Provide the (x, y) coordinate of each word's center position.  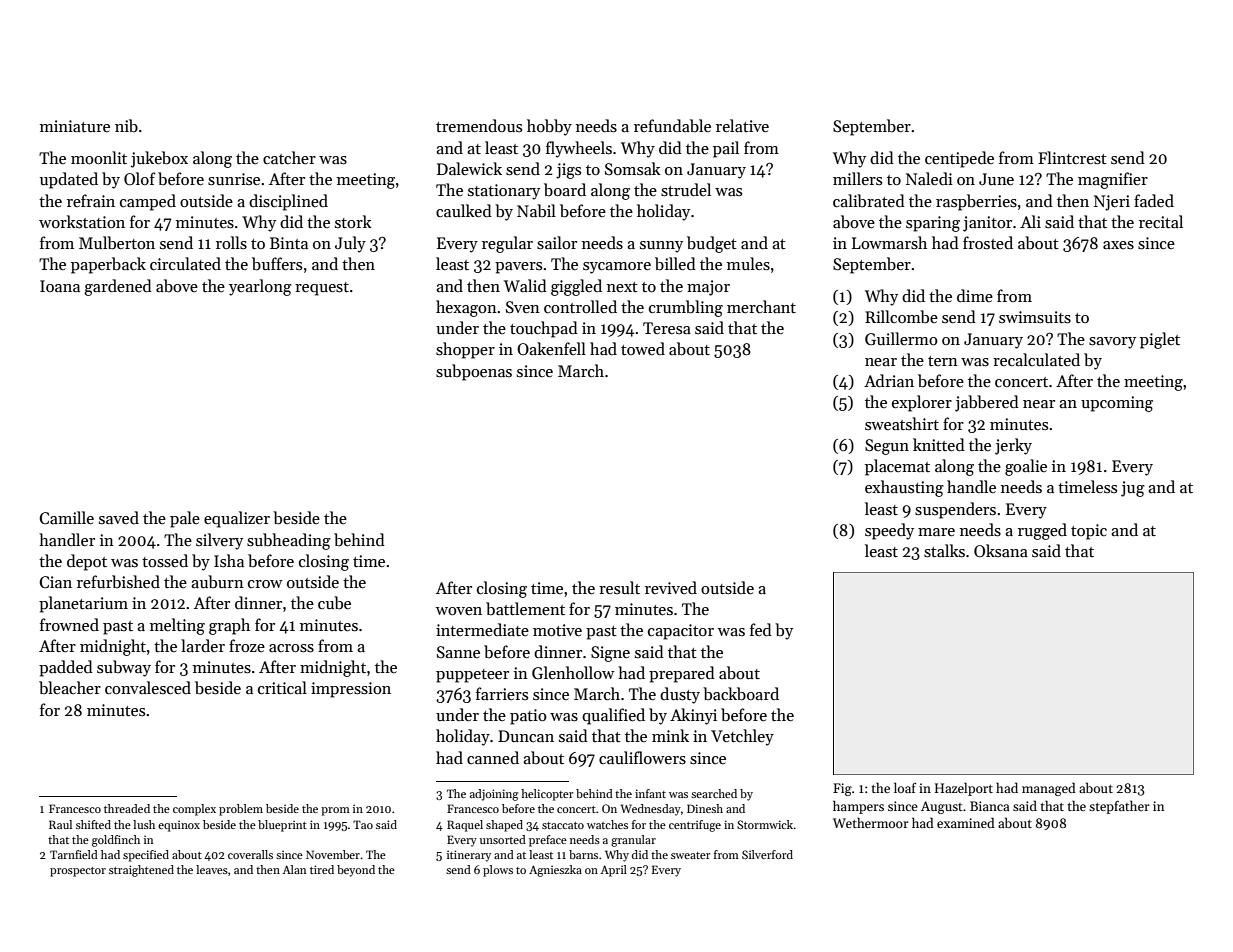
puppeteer (472, 676)
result (619, 587)
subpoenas (474, 372)
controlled (580, 306)
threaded (127, 808)
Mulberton (117, 243)
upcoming (1117, 404)
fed (761, 629)
